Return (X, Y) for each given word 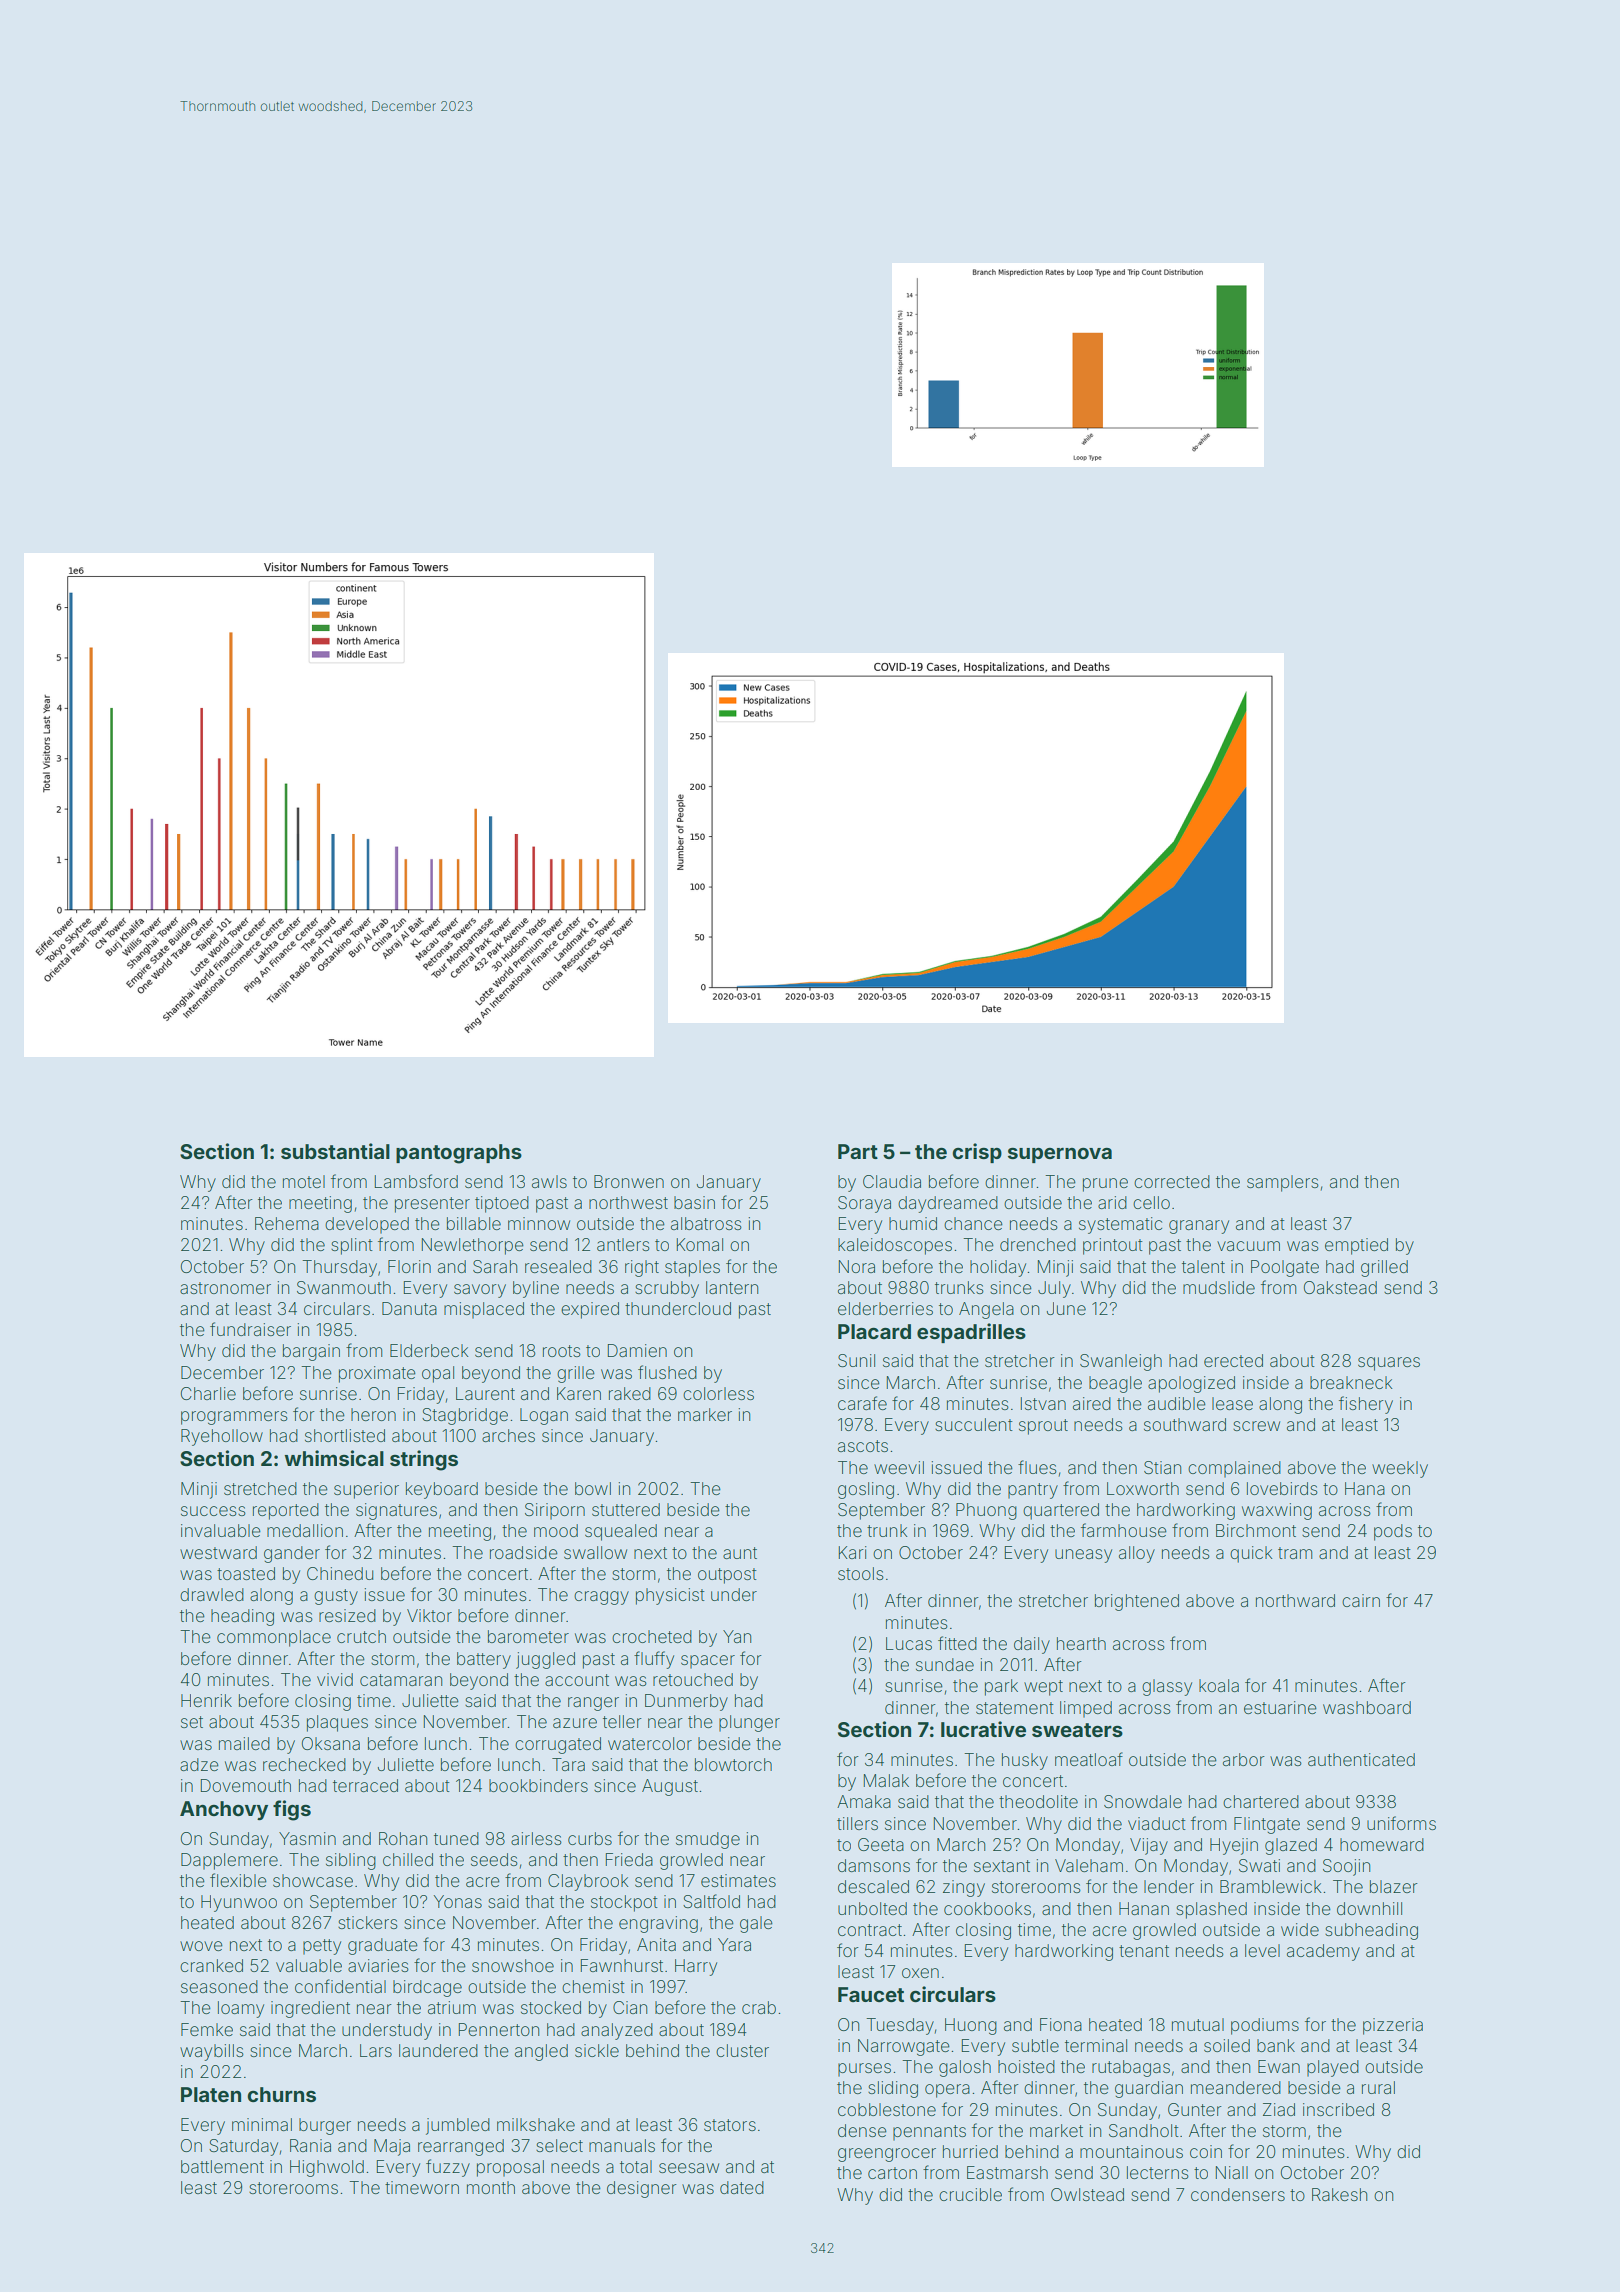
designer (642, 2189)
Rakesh (1339, 2194)
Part (858, 1151)
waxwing (1277, 1511)
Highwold (327, 2168)
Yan (737, 1636)
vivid (335, 1679)
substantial (335, 1151)
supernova (1060, 1155)
